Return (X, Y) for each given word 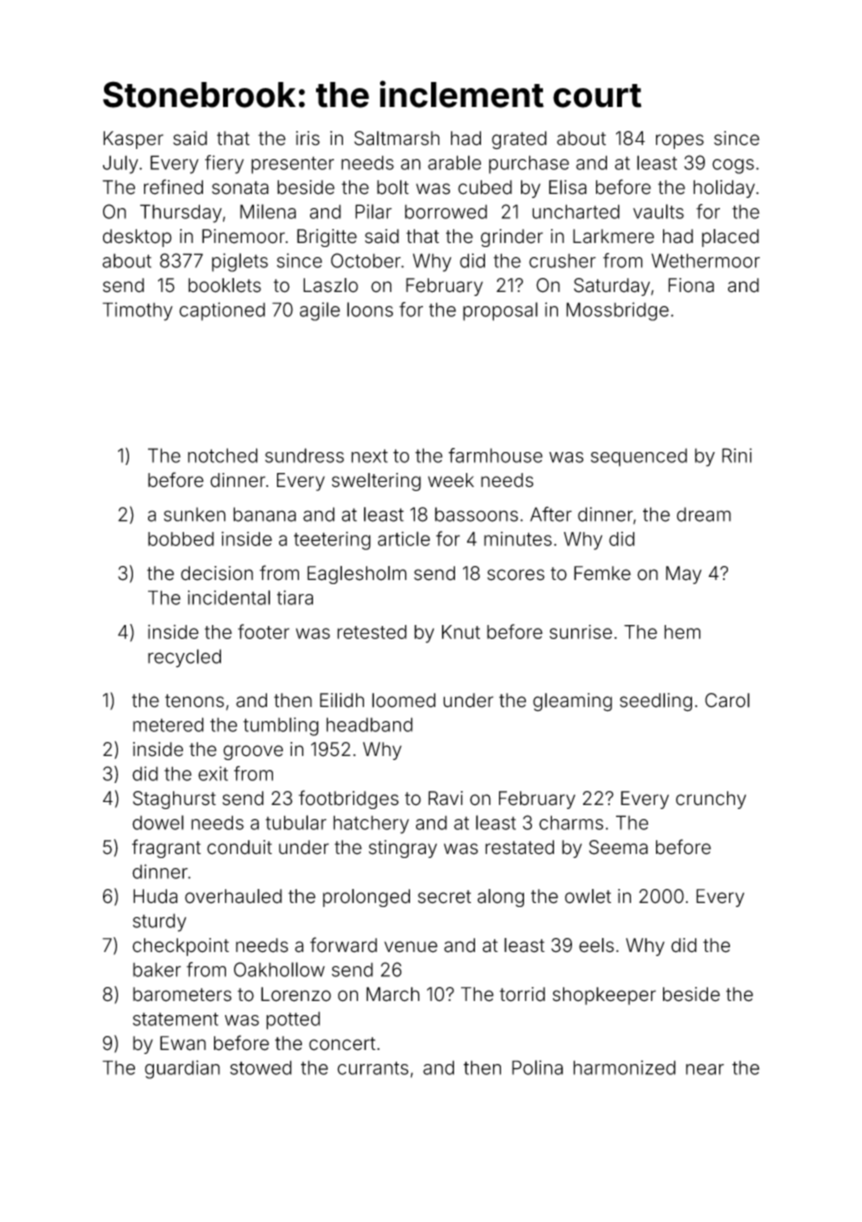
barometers (182, 994)
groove (253, 752)
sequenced (639, 457)
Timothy (138, 311)
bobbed (181, 539)
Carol (727, 700)
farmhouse (495, 455)
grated (519, 140)
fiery (224, 164)
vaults (658, 211)
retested (372, 632)
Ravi (445, 798)
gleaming (572, 702)
